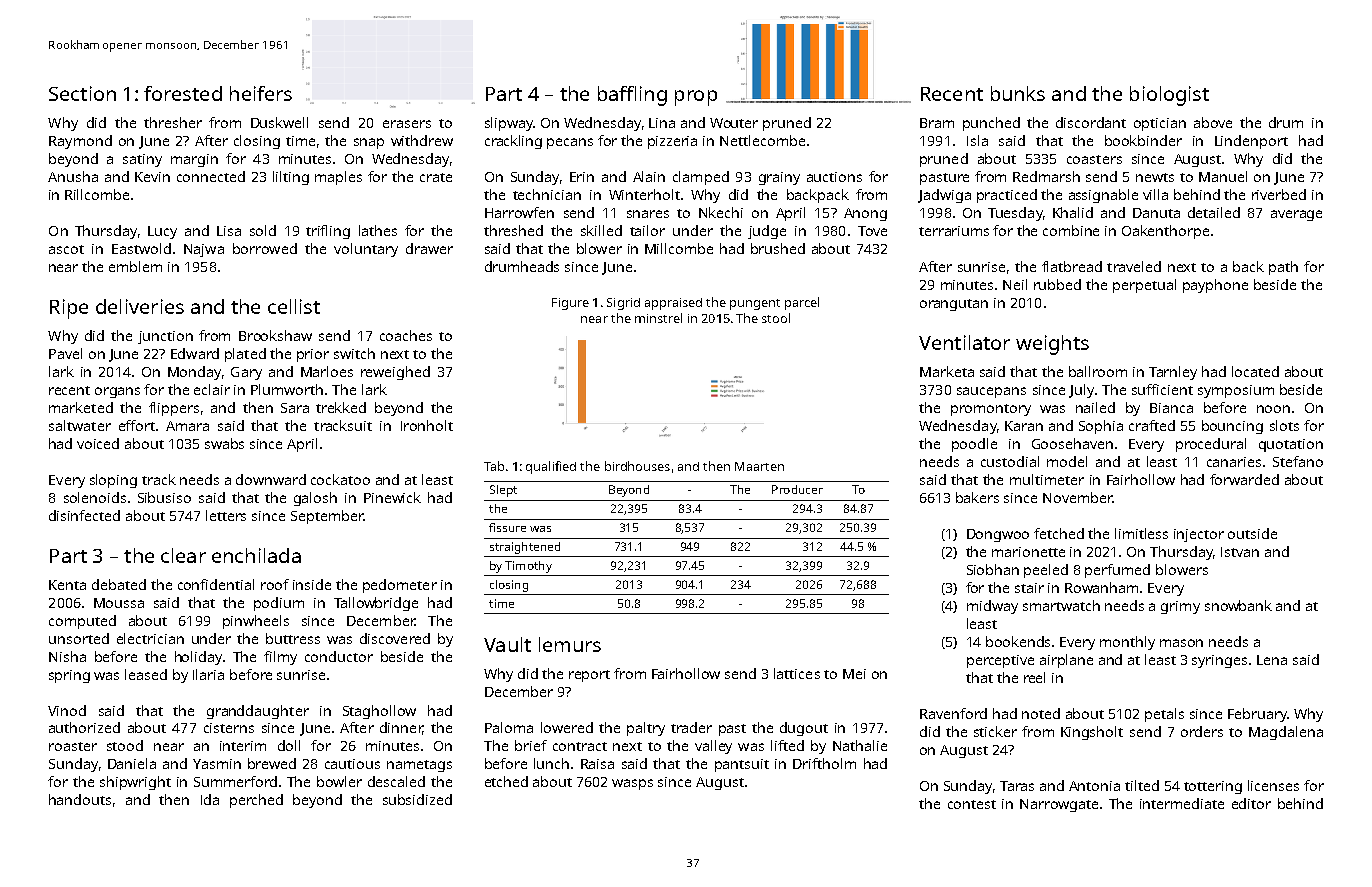 The height and width of the image is (887, 1372). Describe the element at coordinates (1018, 93) in the image. I see `bunks` at that location.
